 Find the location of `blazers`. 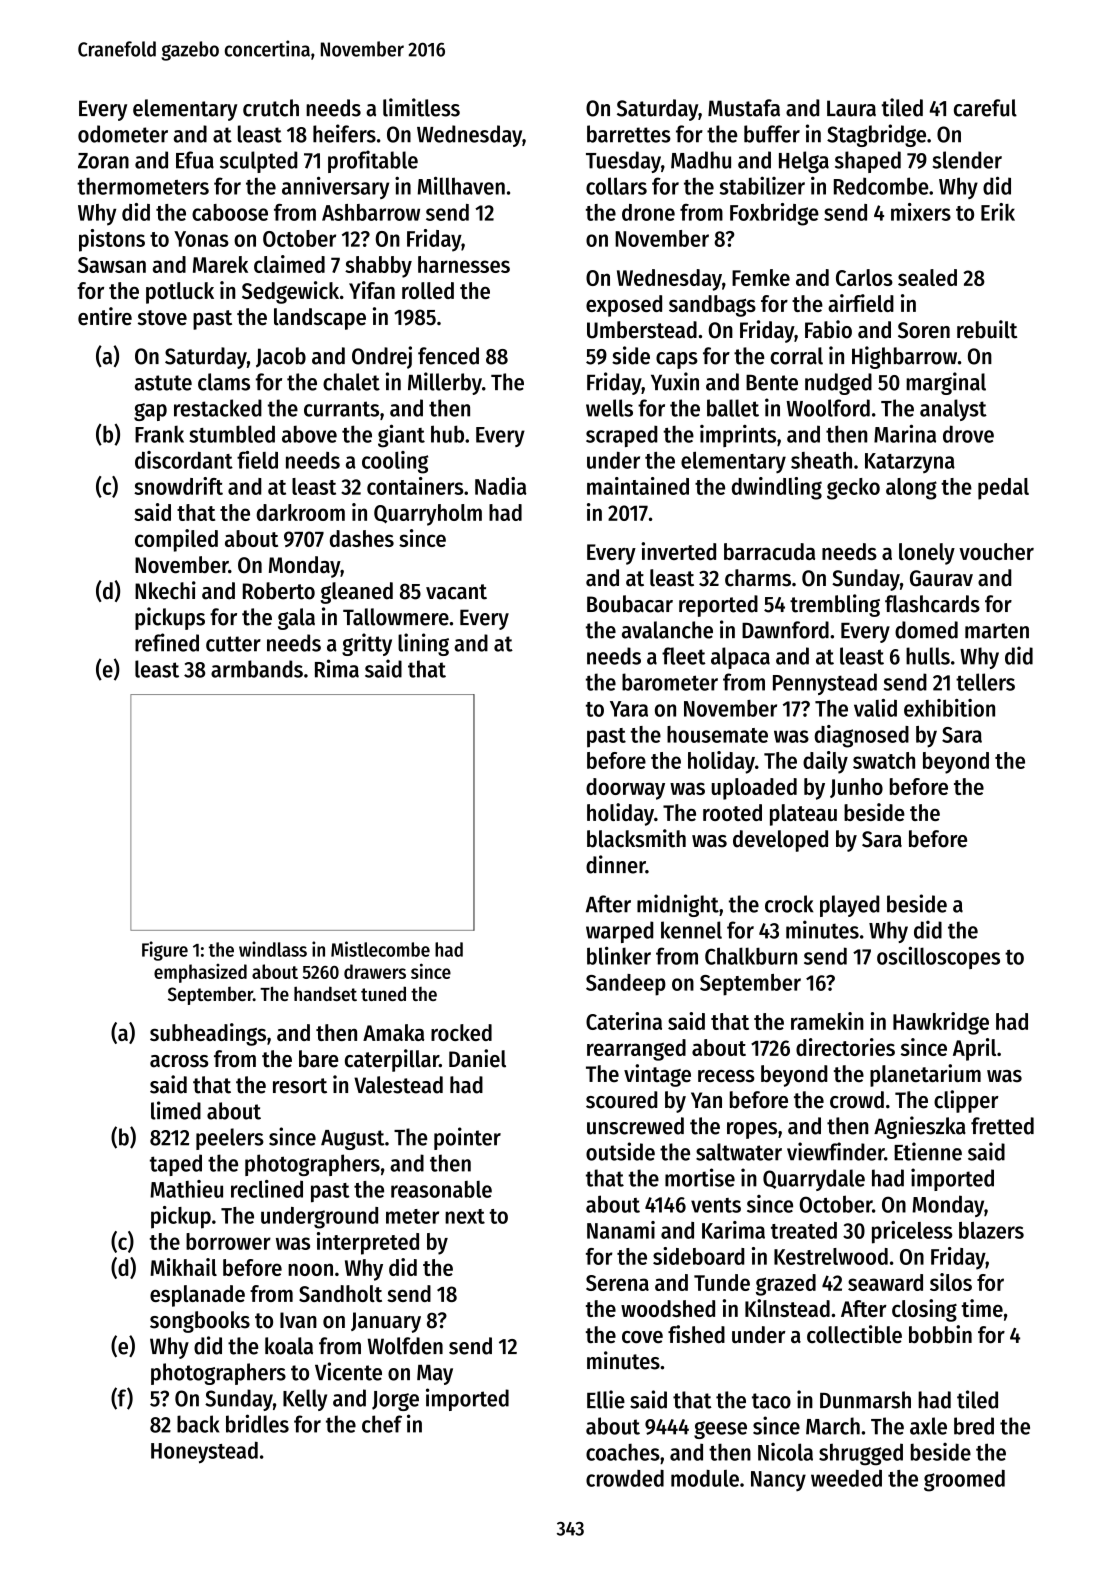

blazers is located at coordinates (991, 1230).
